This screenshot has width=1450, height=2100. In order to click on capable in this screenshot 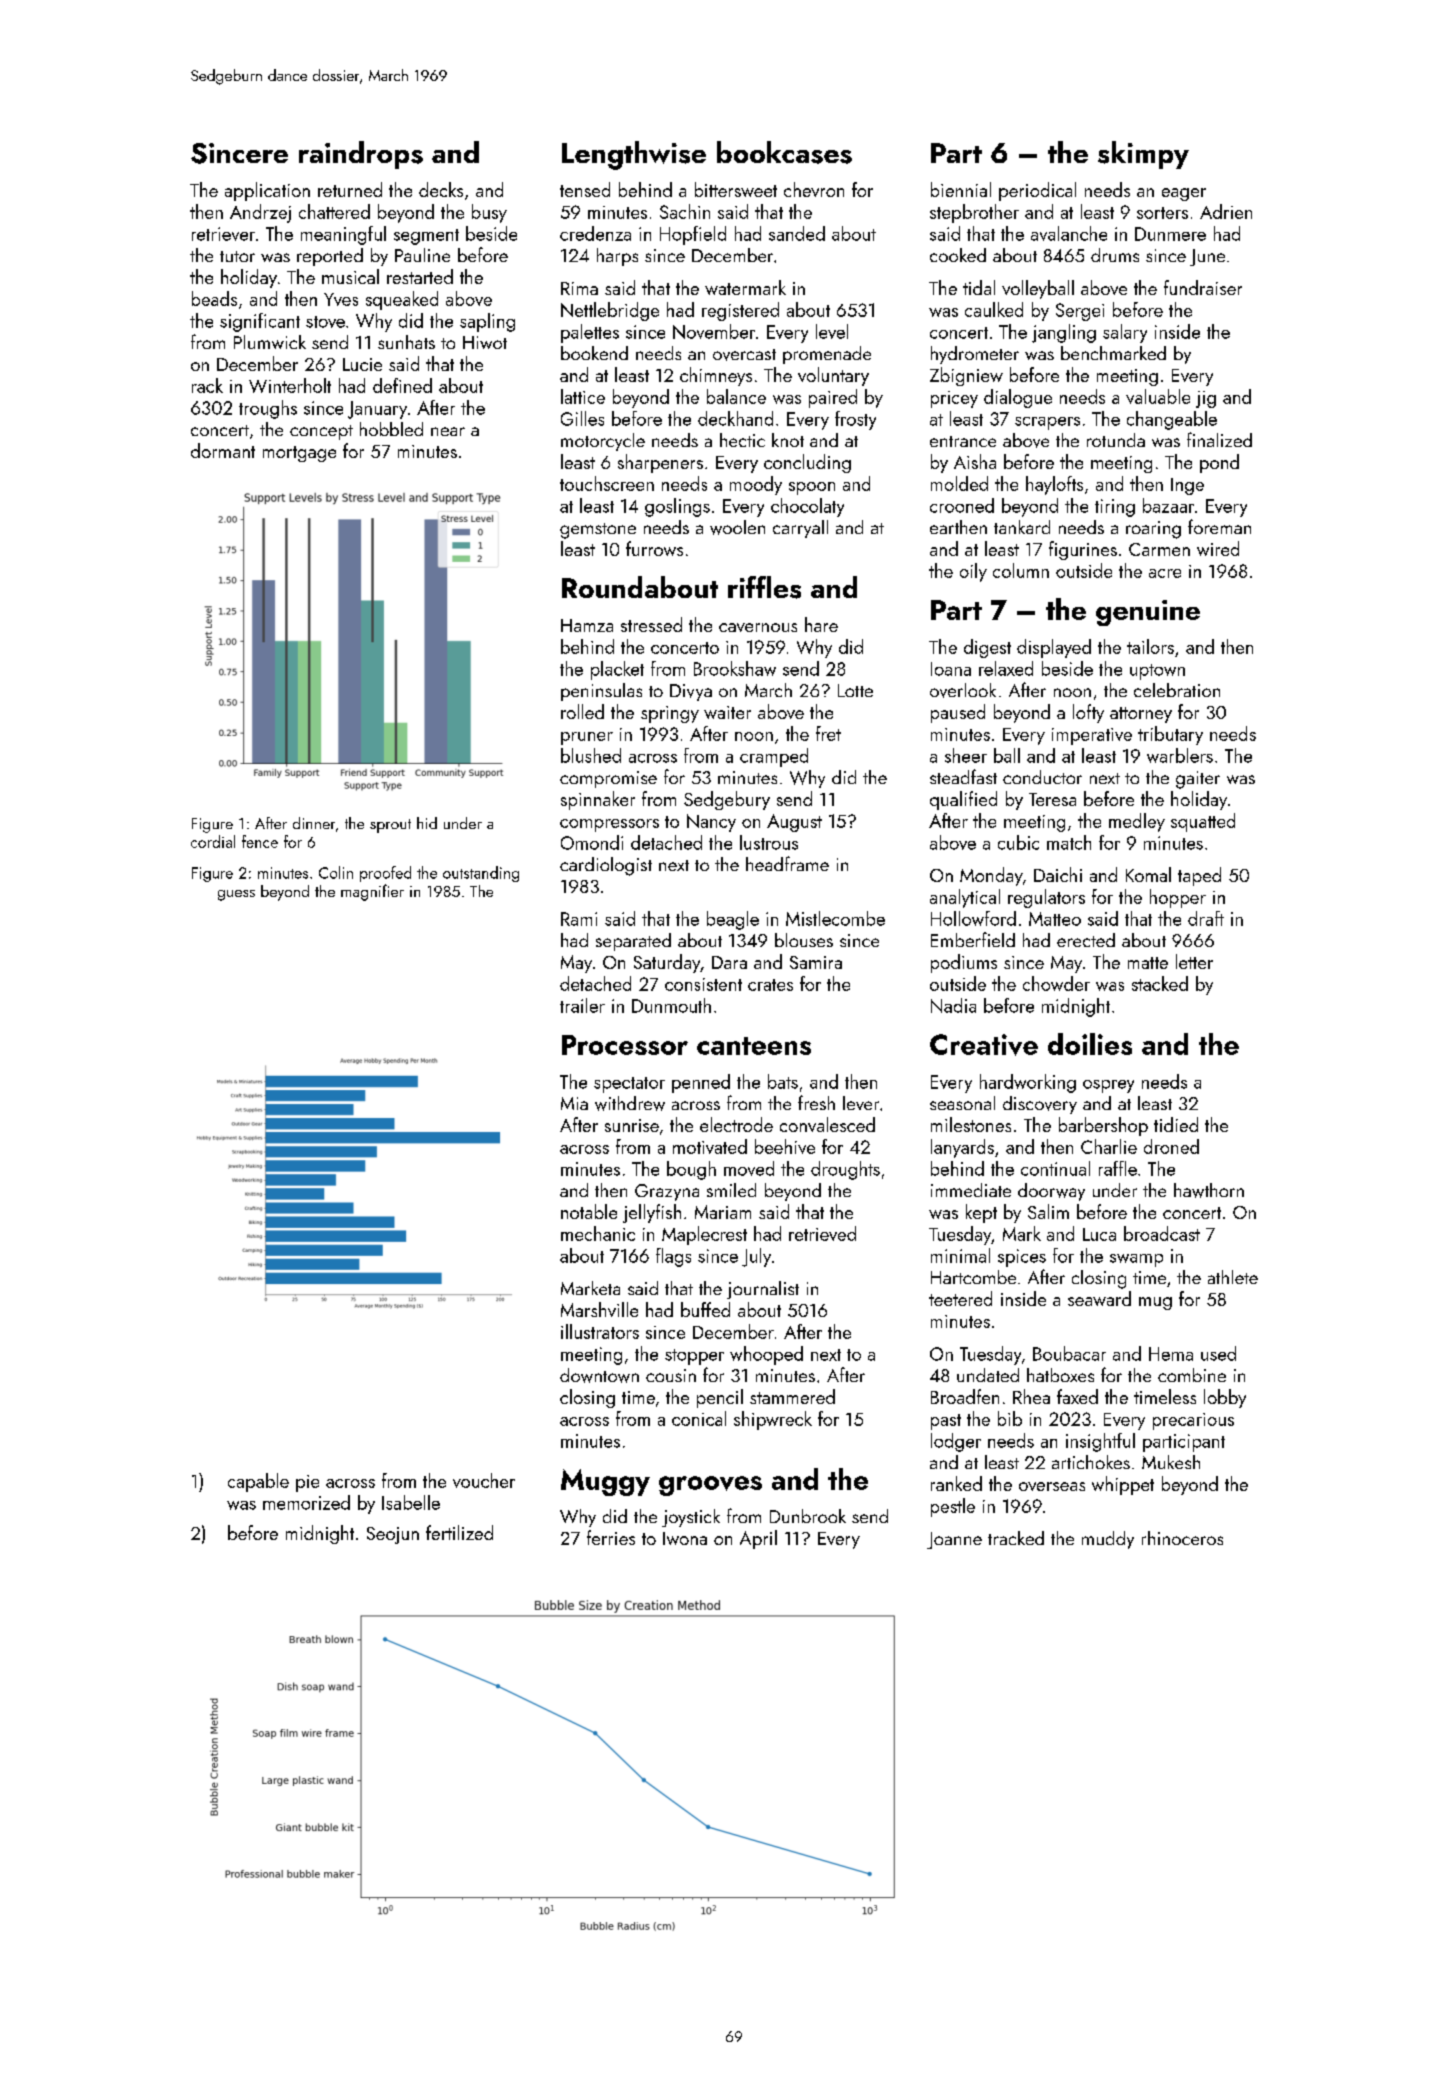, I will do `click(258, 1482)`.
